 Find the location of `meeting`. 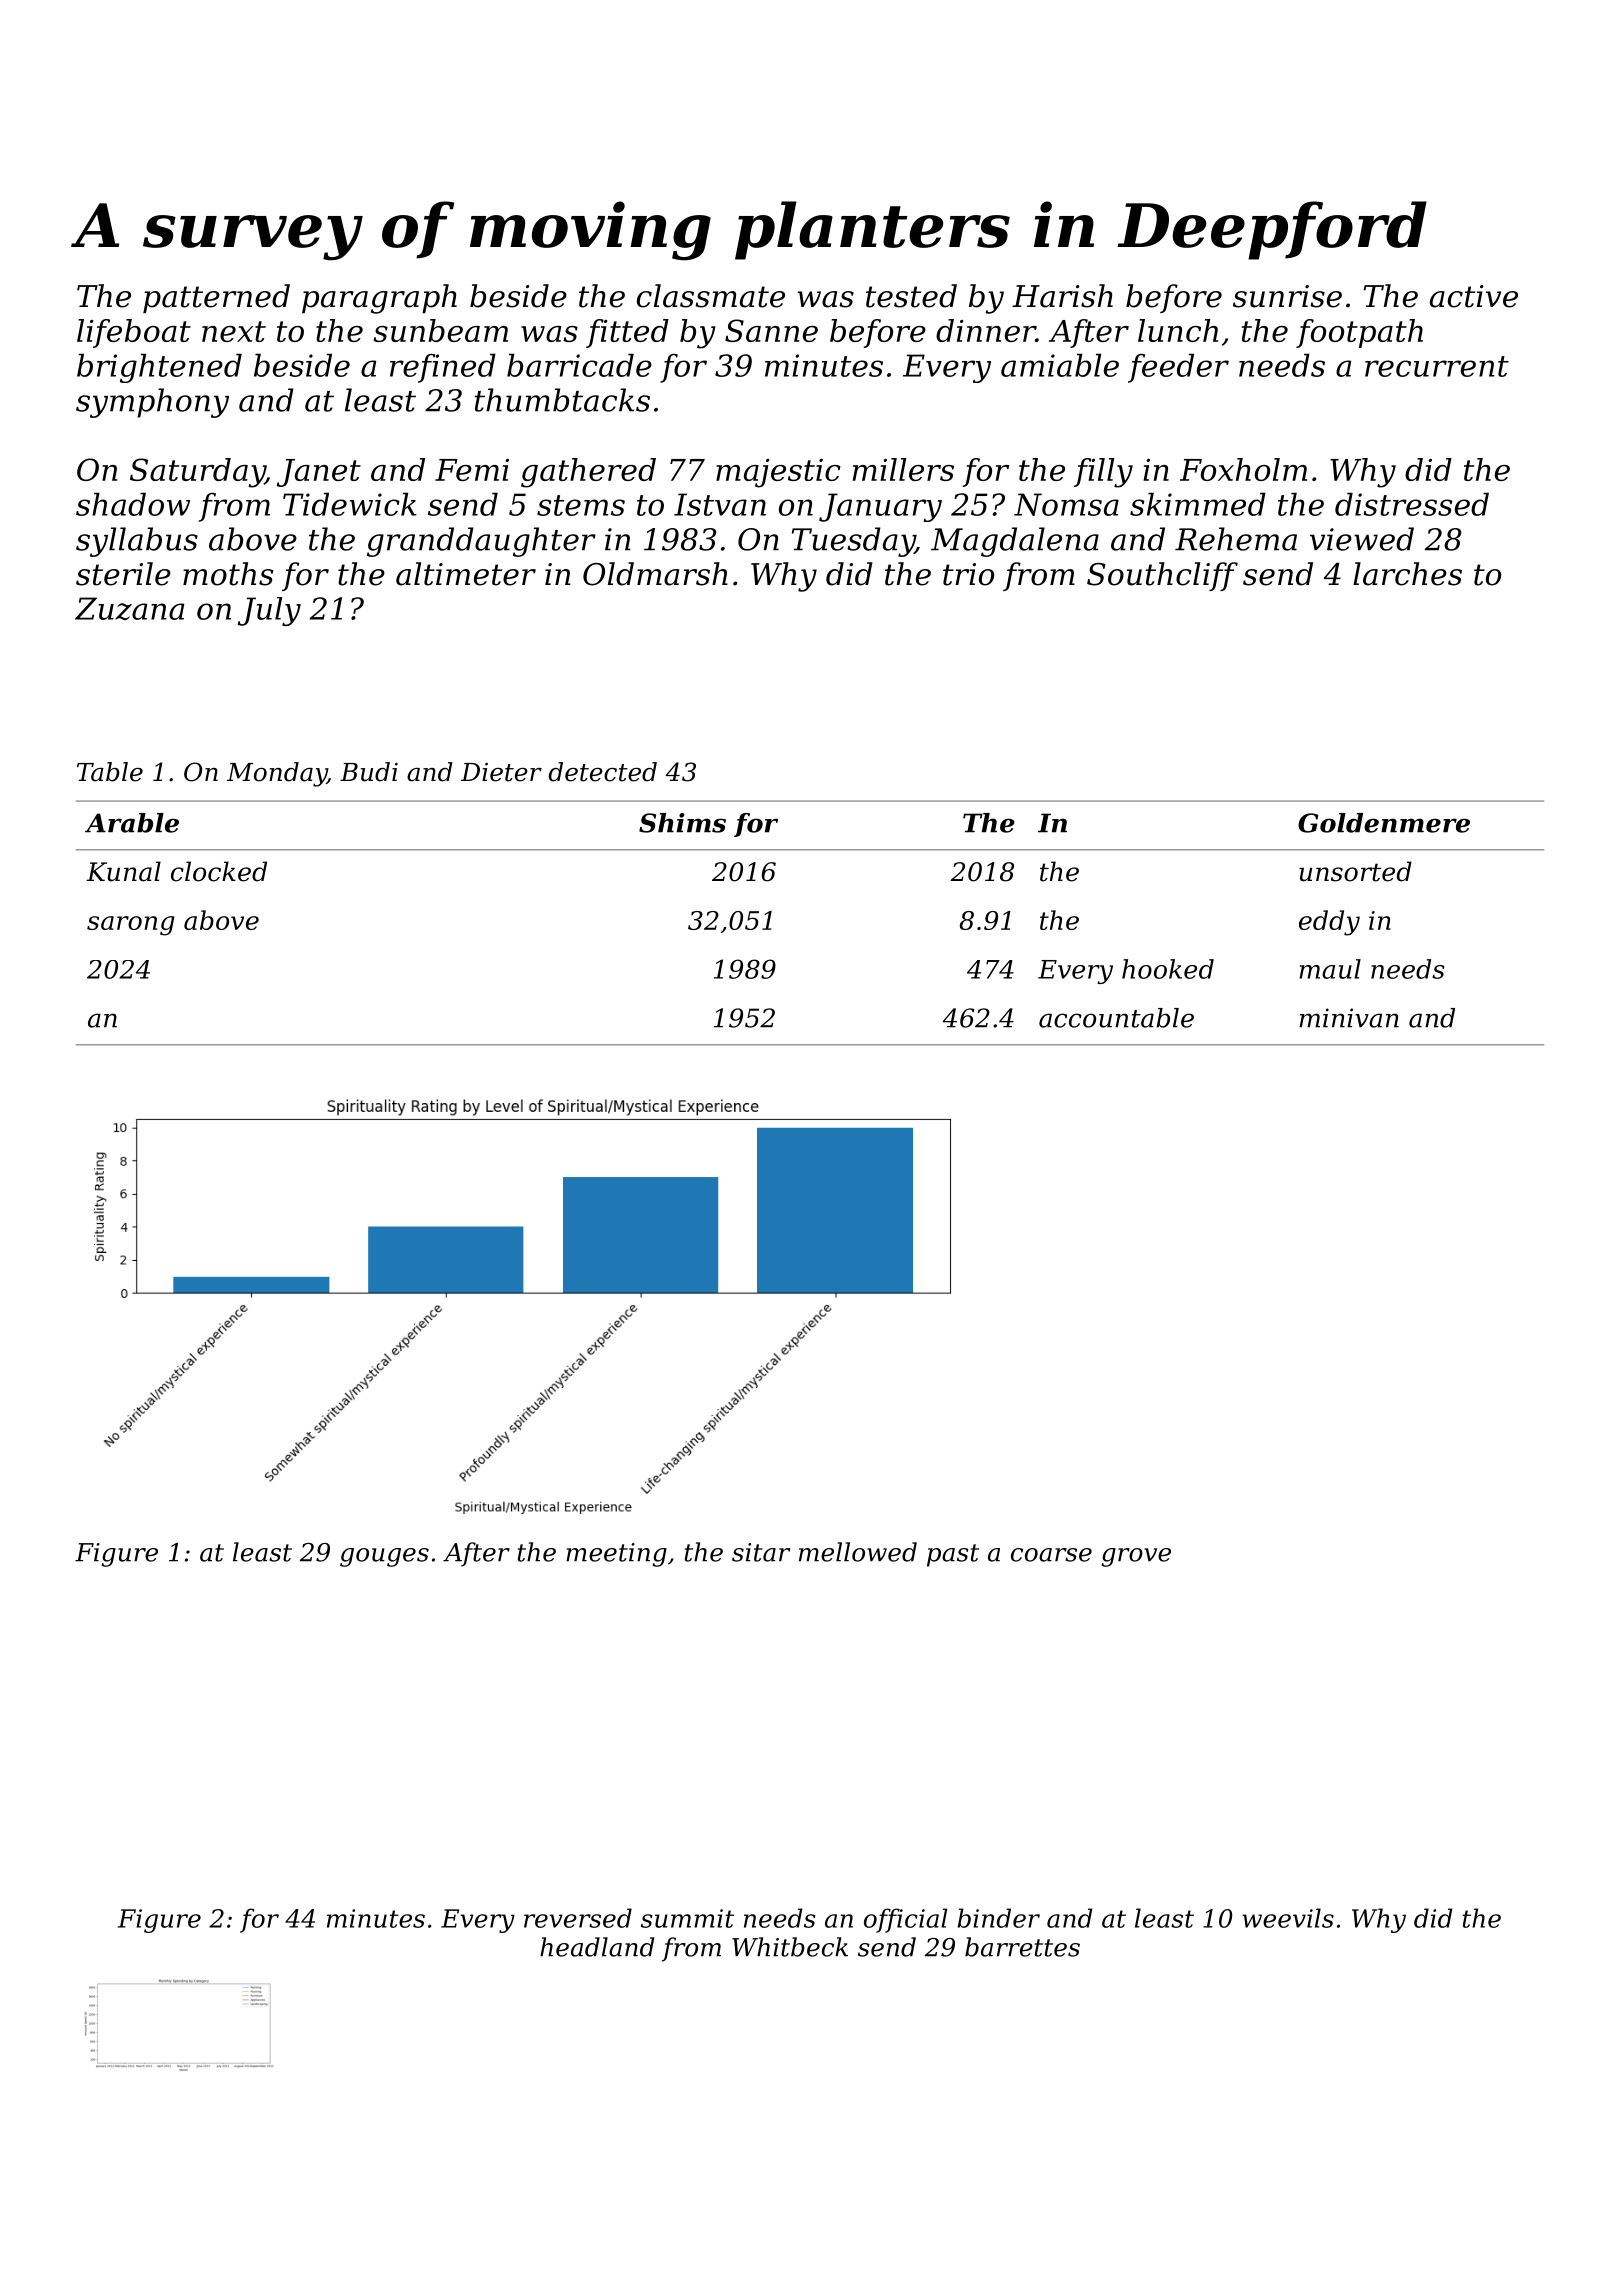

meeting is located at coordinates (616, 1555).
